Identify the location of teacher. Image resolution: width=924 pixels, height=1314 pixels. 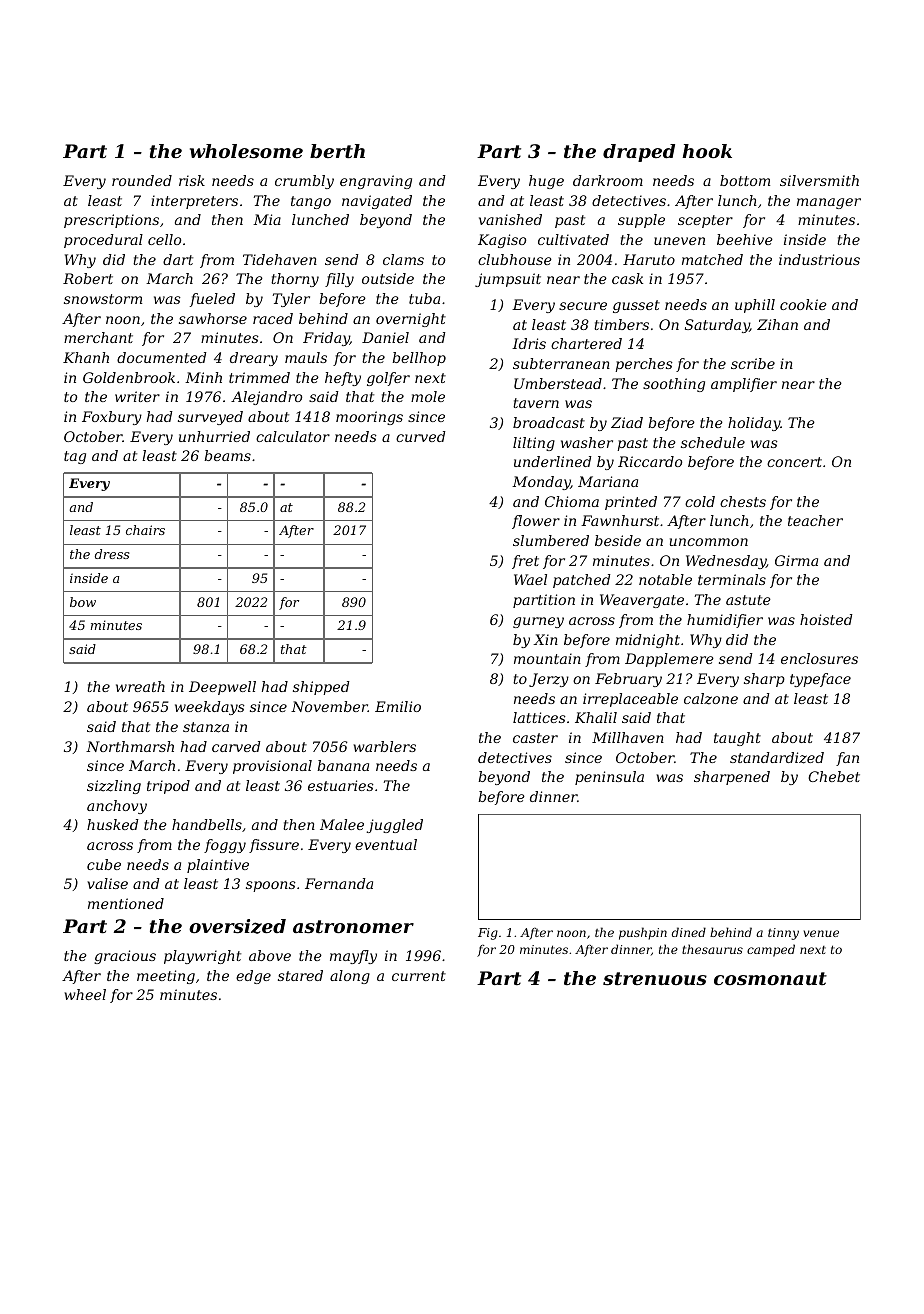
(815, 520).
